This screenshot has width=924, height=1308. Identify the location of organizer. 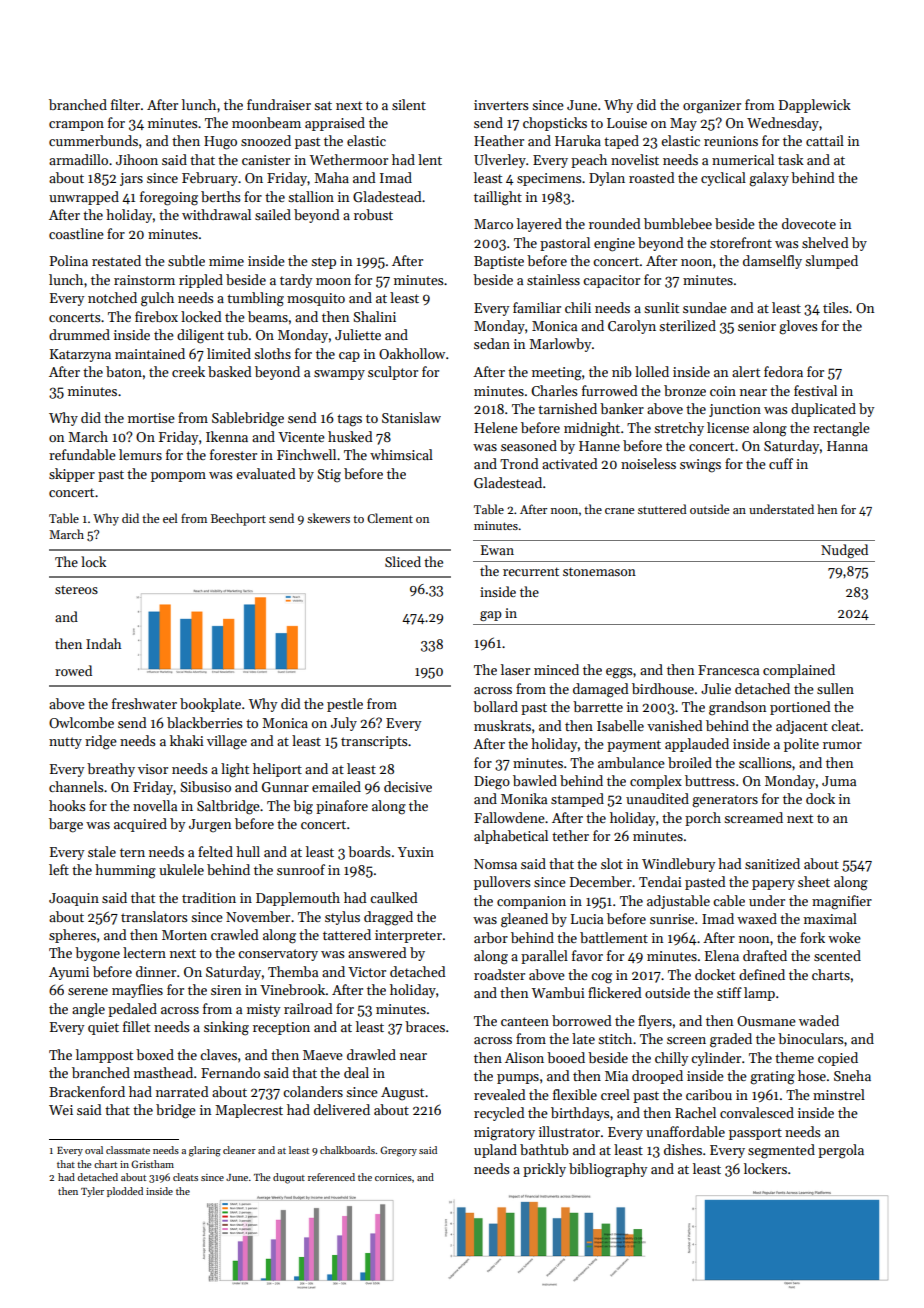
(712, 107).
